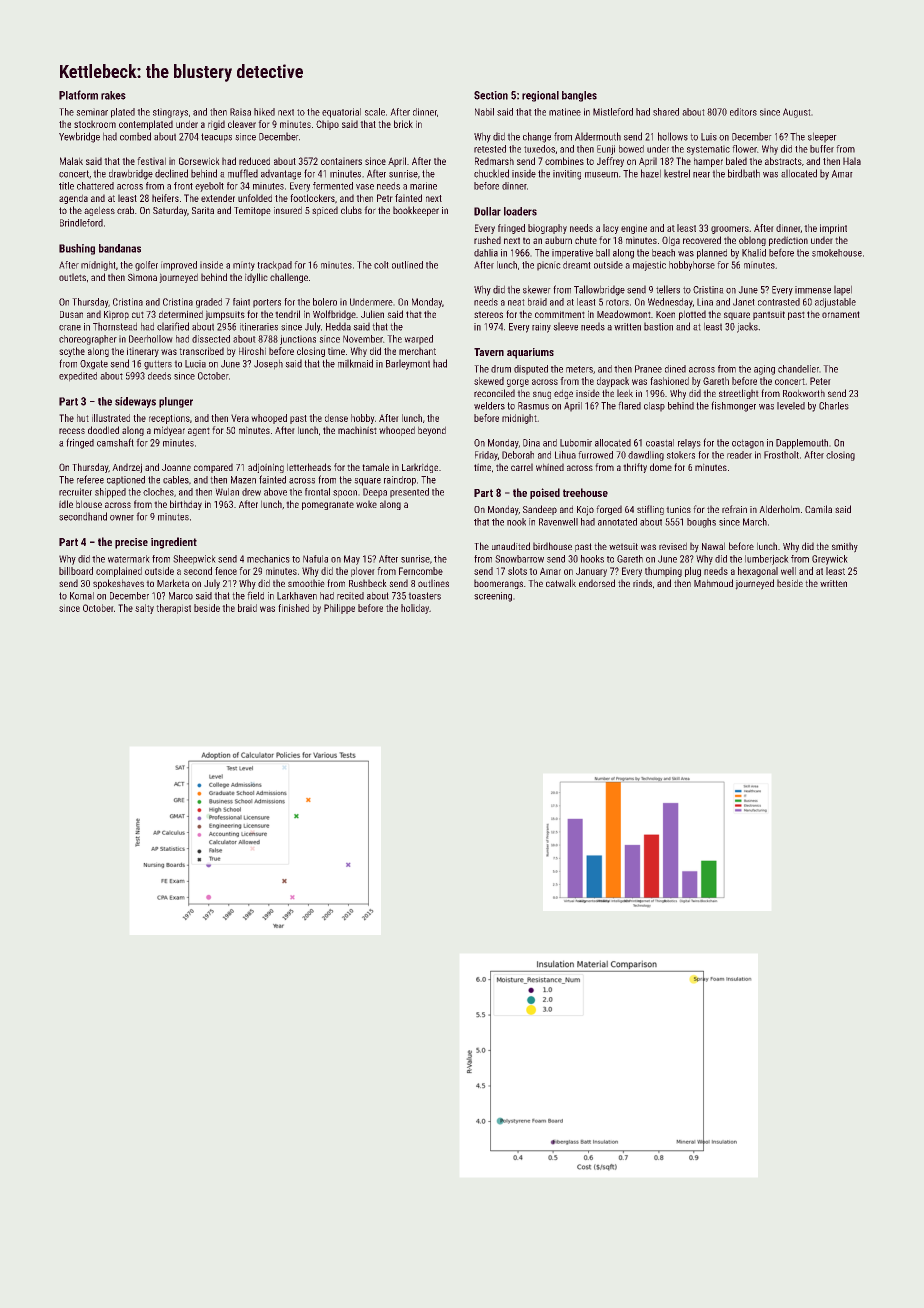  Describe the element at coordinates (312, 198) in the screenshot. I see `footlockers` at that location.
